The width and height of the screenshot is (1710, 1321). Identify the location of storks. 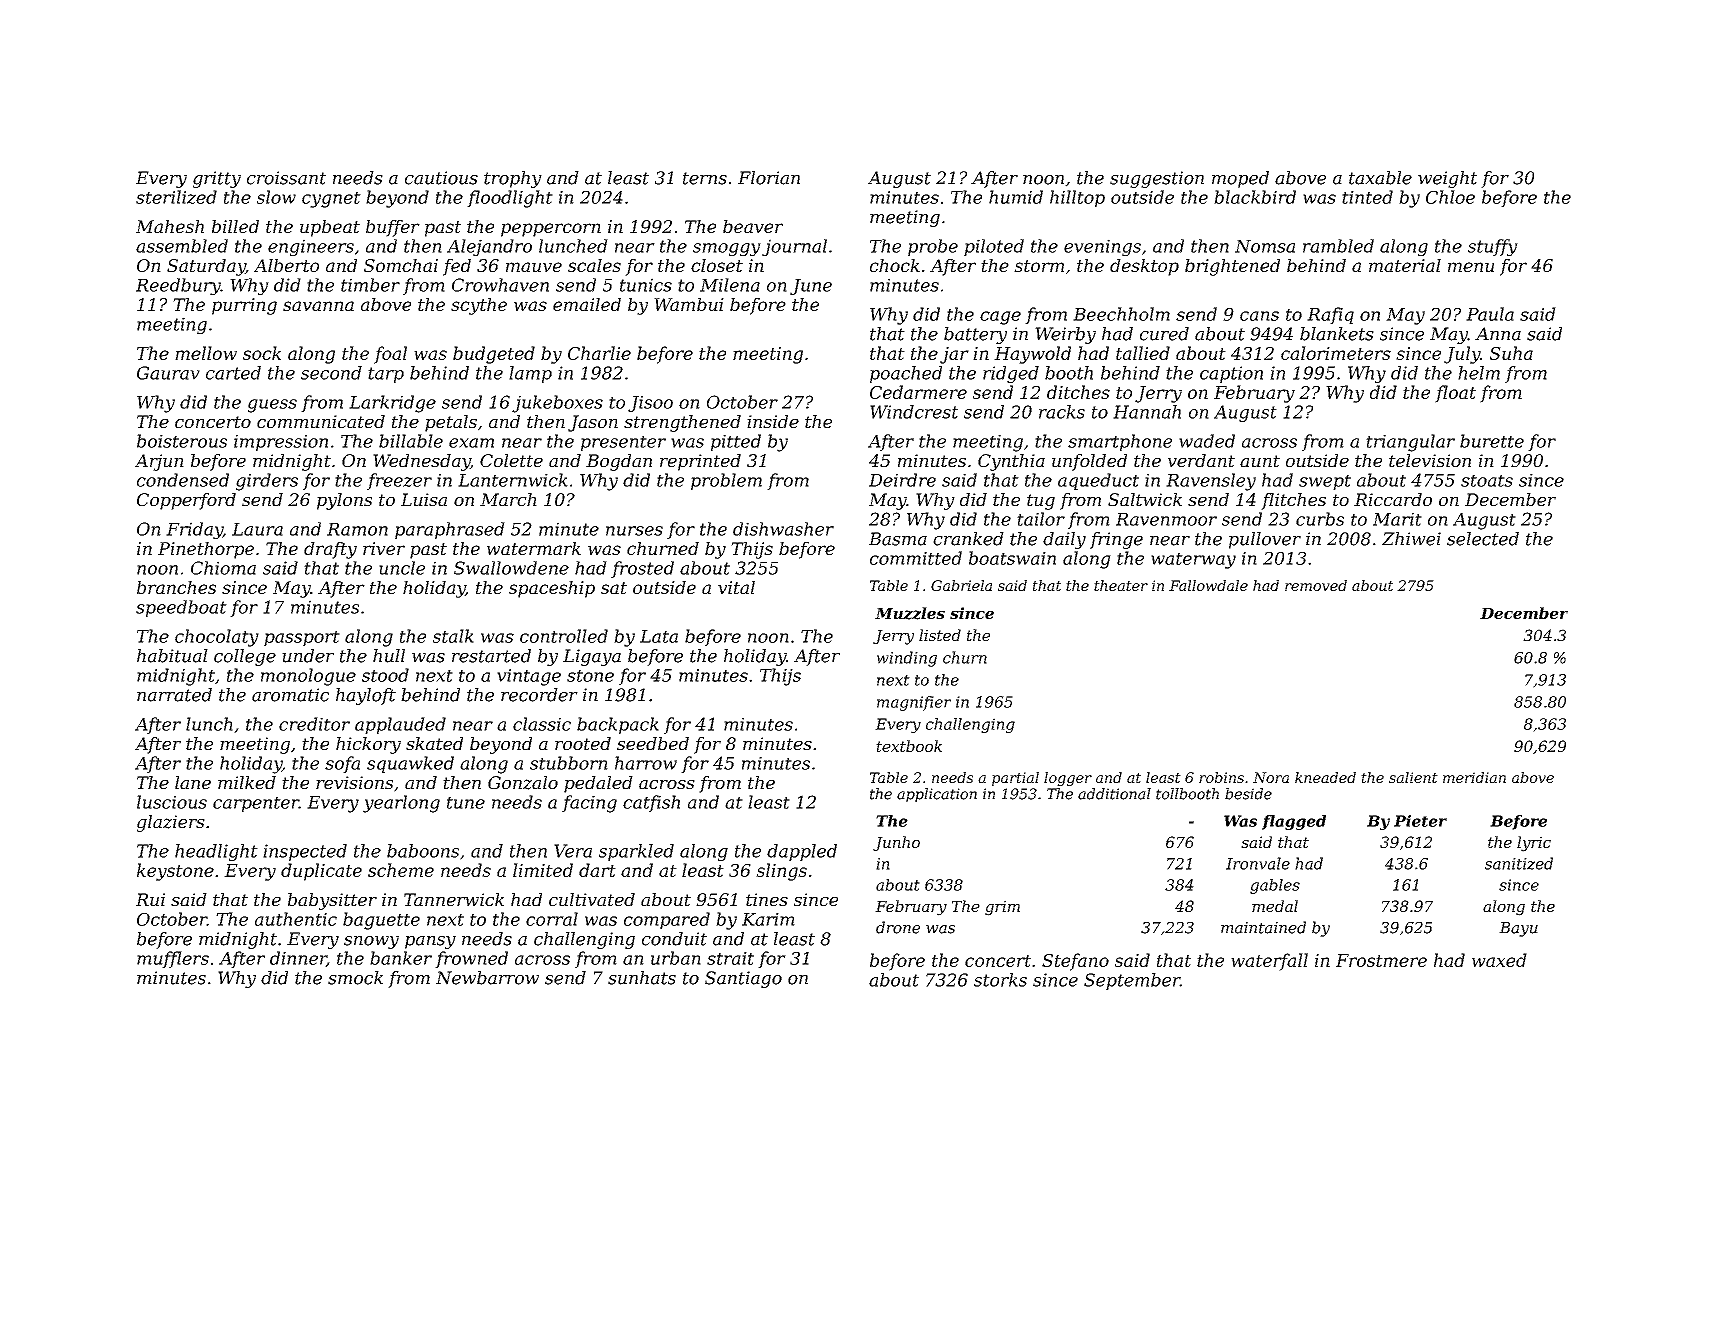
(1000, 980).
